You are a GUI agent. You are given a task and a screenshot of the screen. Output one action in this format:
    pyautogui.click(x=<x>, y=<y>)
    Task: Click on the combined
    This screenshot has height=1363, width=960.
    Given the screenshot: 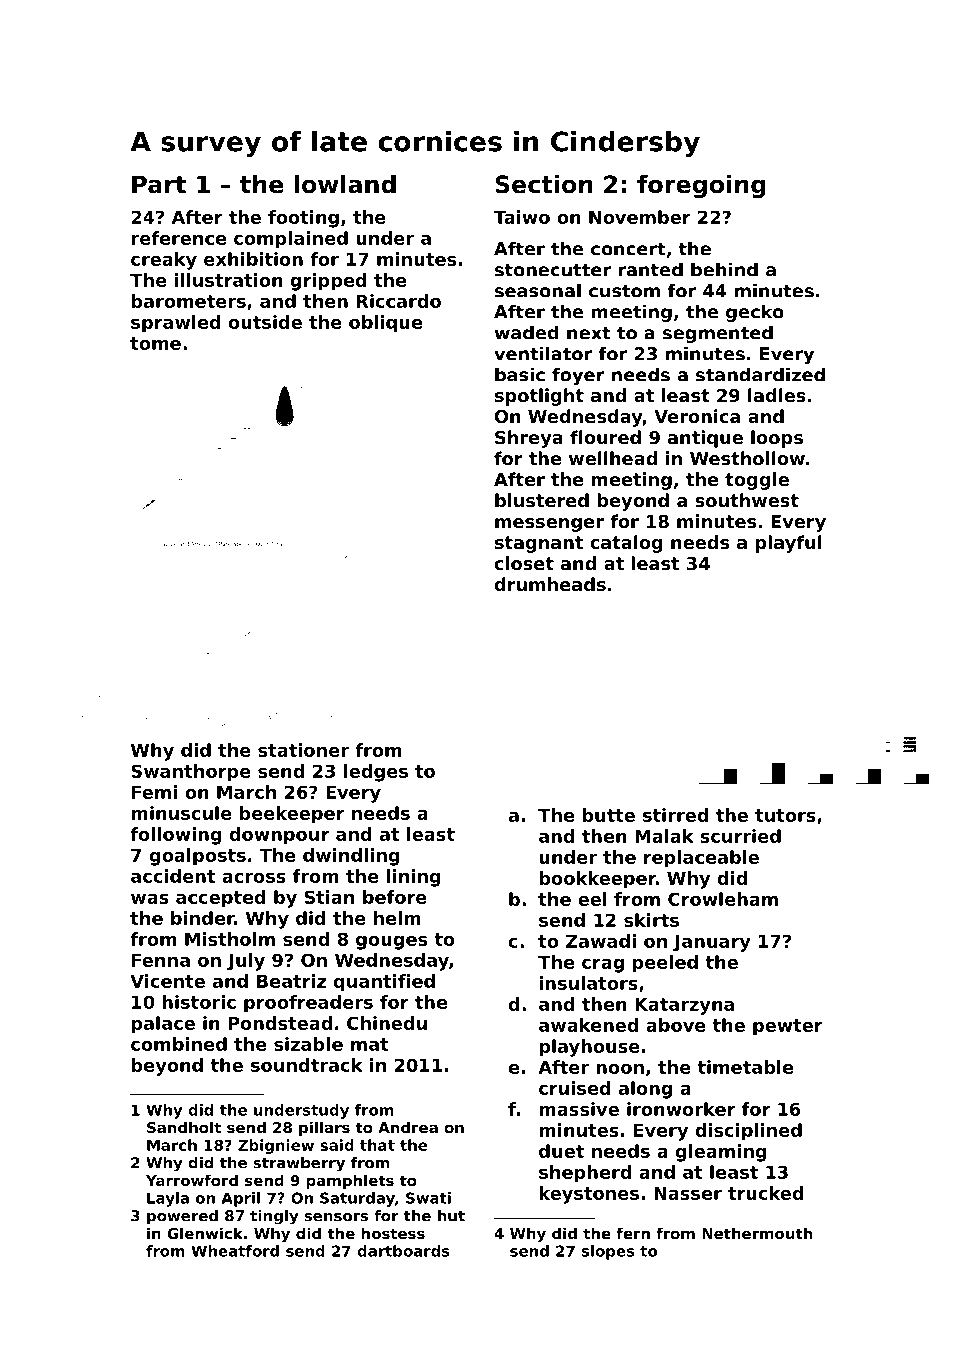 What is the action you would take?
    pyautogui.click(x=179, y=1044)
